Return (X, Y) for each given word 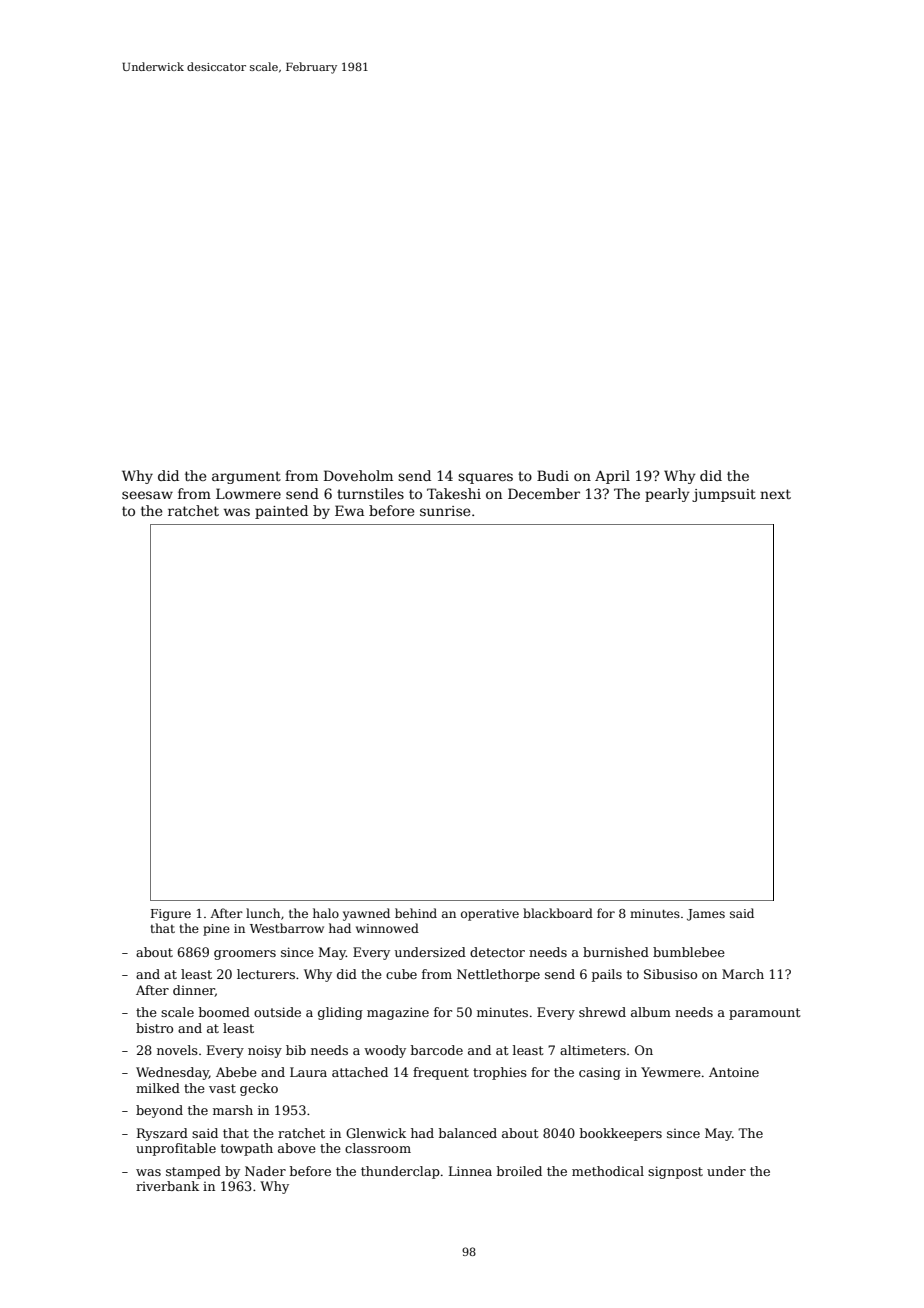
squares (485, 478)
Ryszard (162, 1134)
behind (416, 913)
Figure (171, 915)
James (706, 915)
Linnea (470, 1171)
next (775, 494)
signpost (675, 1172)
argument (246, 477)
